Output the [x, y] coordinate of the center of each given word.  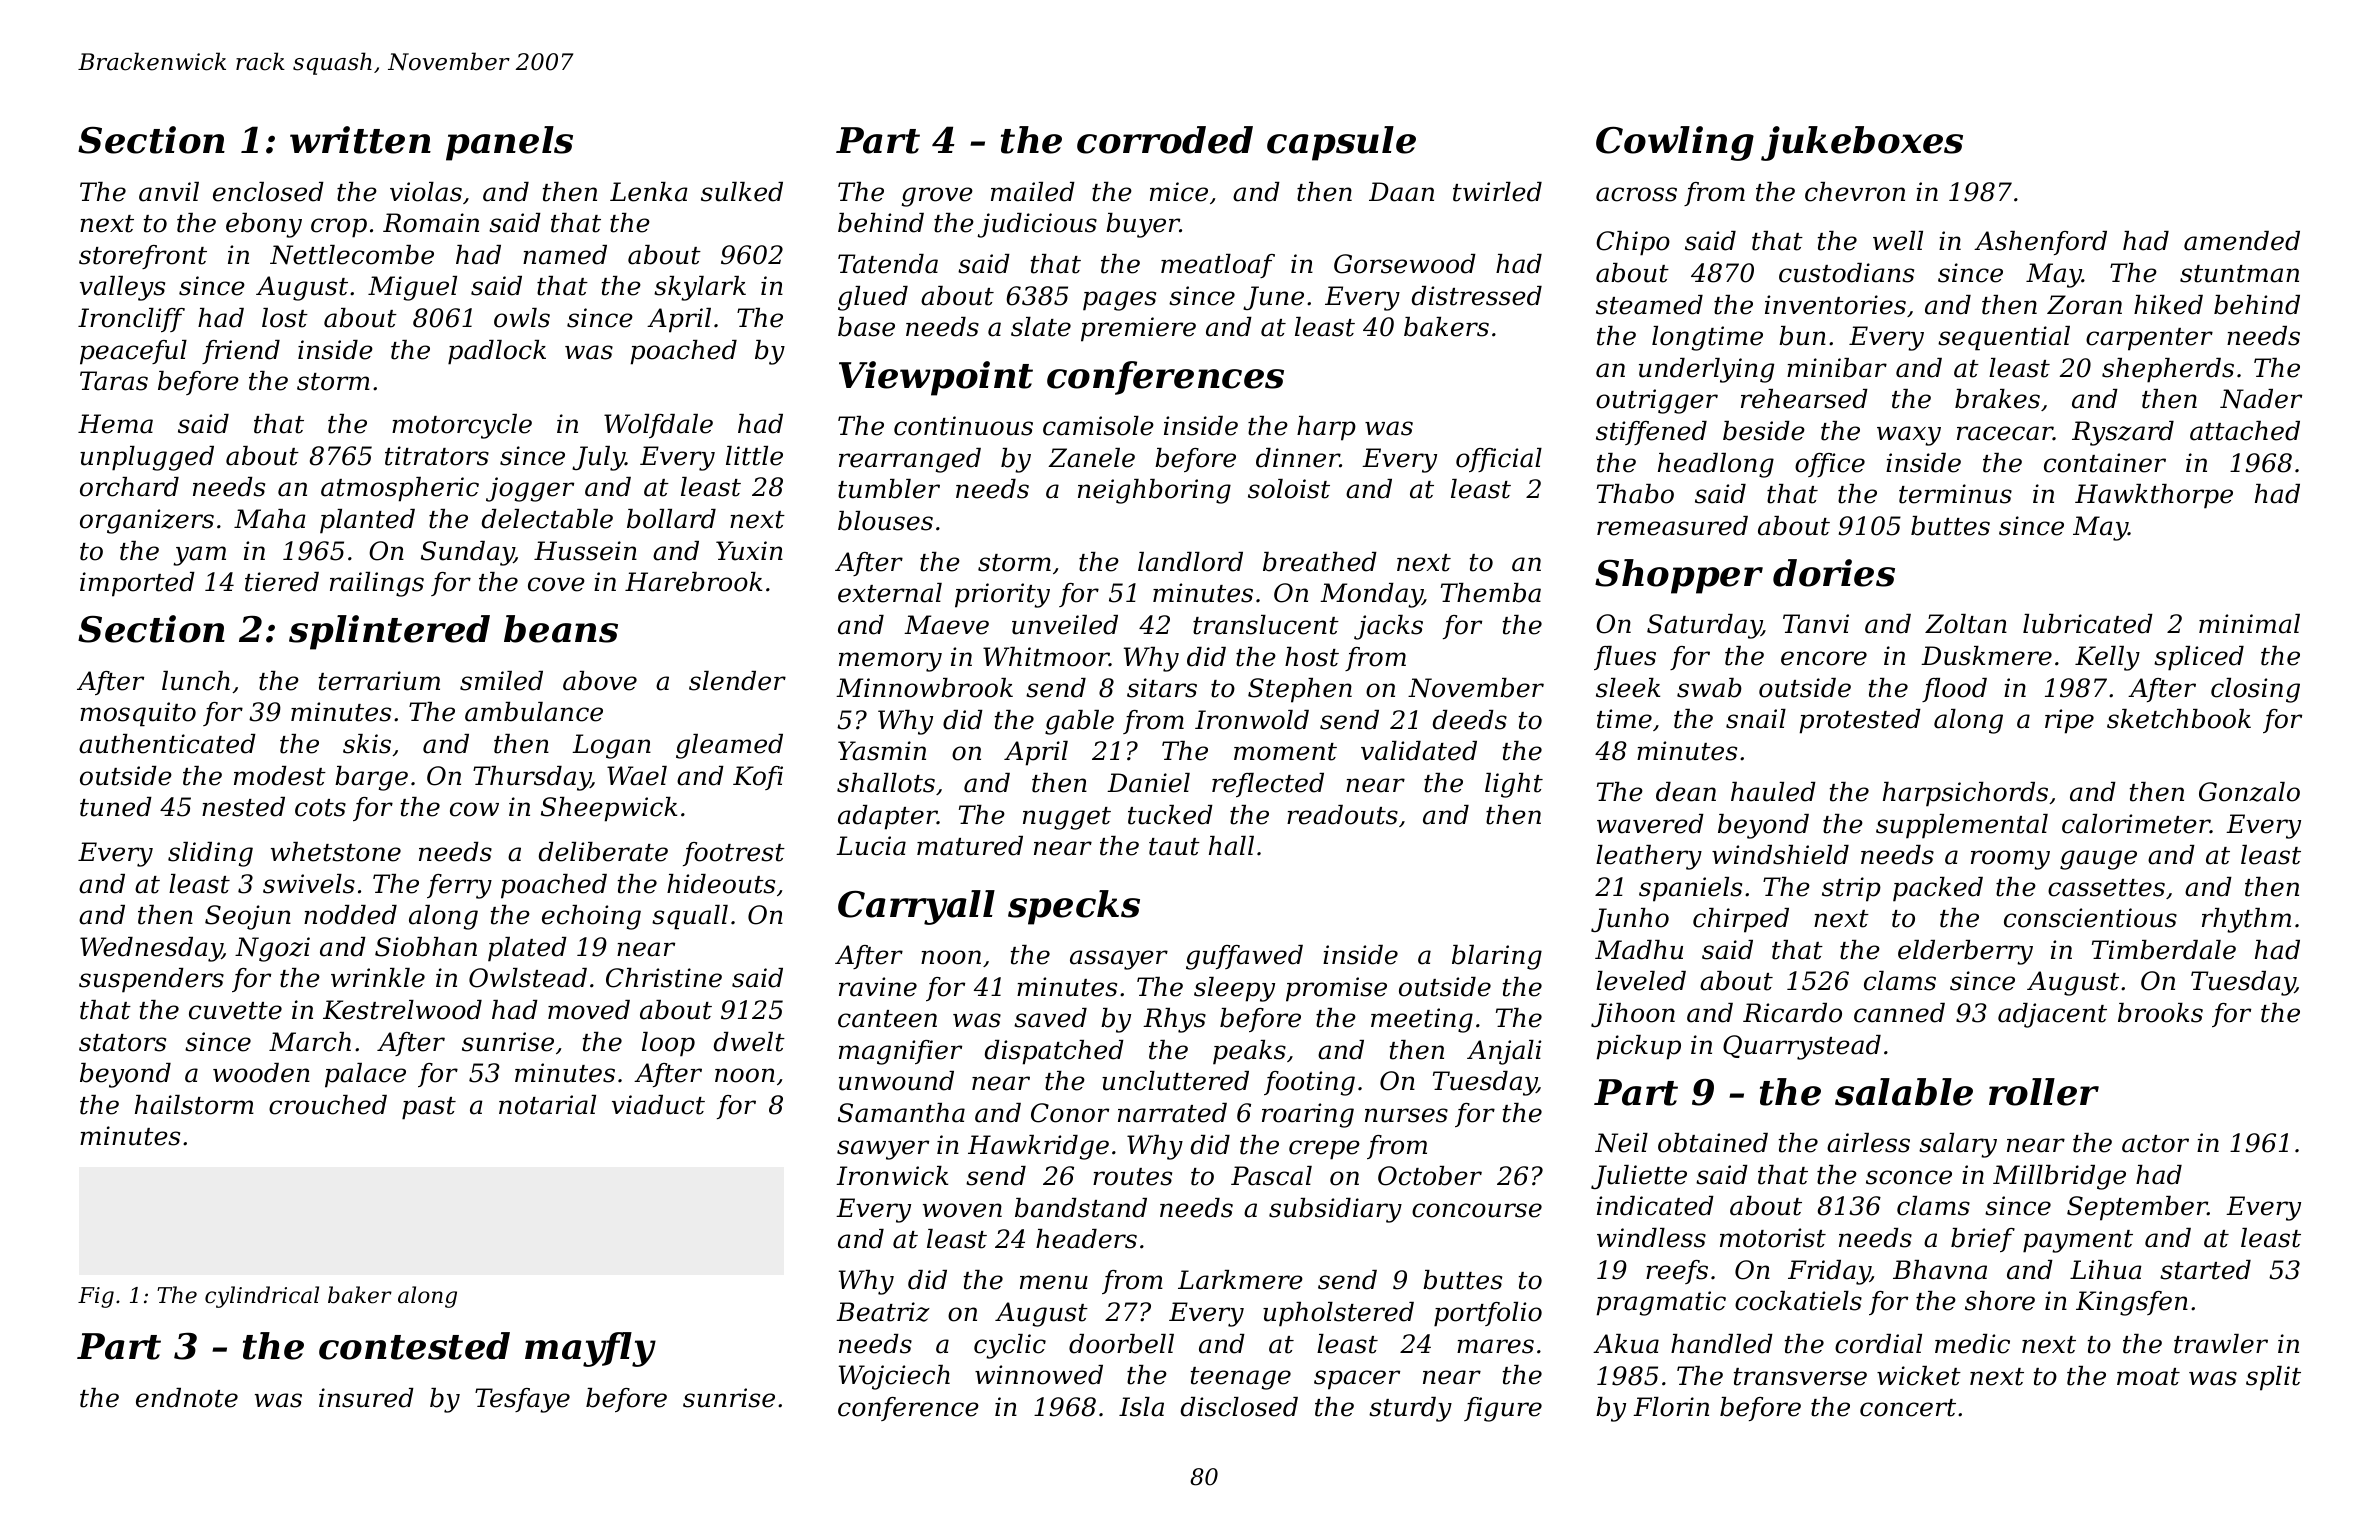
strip [1851, 889]
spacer [1357, 1380]
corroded [1165, 140]
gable [1079, 722]
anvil [169, 192]
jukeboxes [1862, 143]
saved [1050, 1018]
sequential [2004, 338]
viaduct [658, 1105]
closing [2255, 690]
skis [367, 744]
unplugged [147, 458]
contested [414, 1346]
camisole [1098, 426]
